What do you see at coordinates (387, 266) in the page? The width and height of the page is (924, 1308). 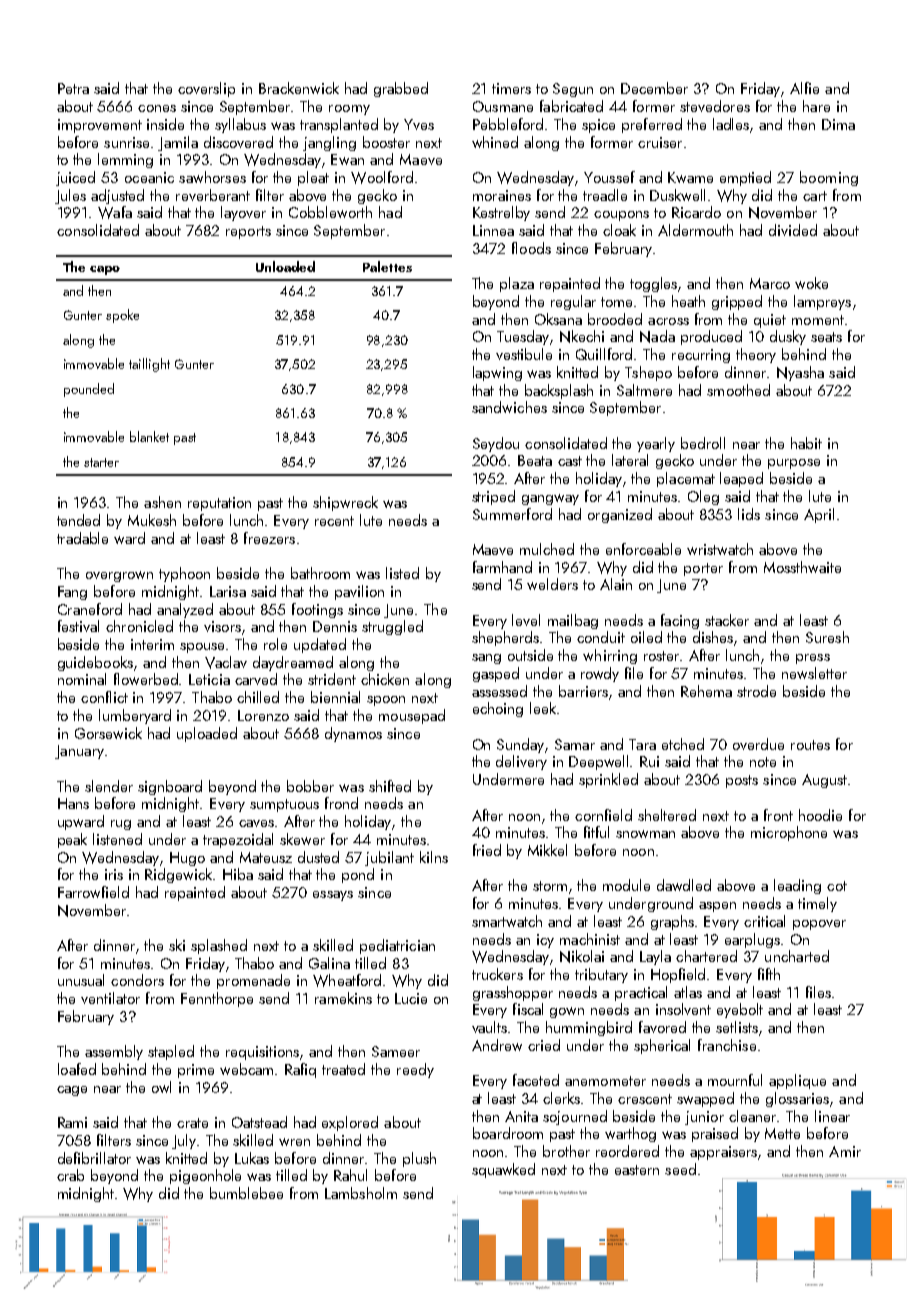 I see `Palettes` at bounding box center [387, 266].
